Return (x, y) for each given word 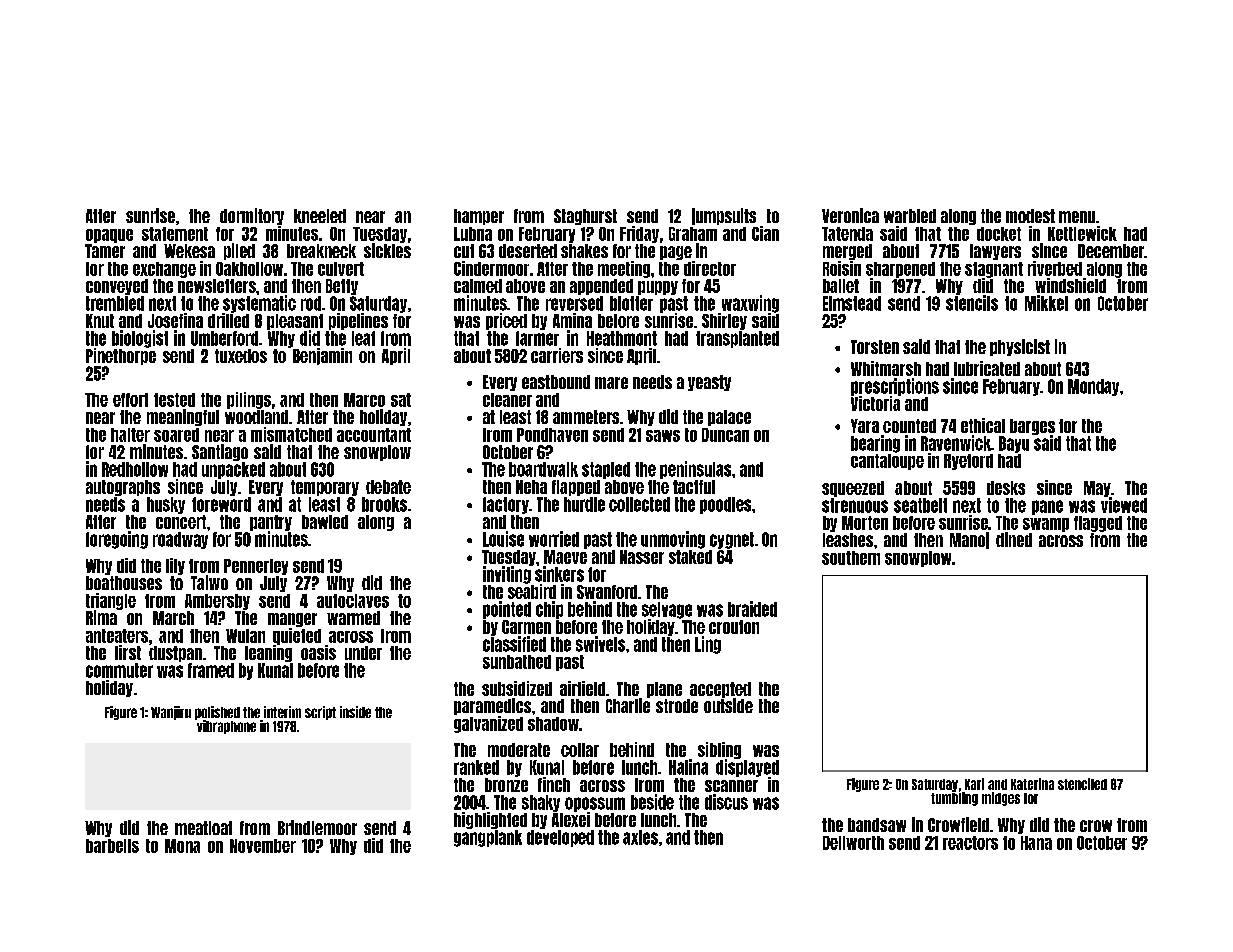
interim (282, 712)
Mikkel (1046, 303)
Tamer (105, 251)
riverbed (1055, 268)
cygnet (732, 540)
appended (601, 287)
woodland (256, 417)
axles (640, 837)
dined (1014, 539)
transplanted (737, 339)
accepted (720, 690)
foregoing (117, 540)
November (263, 846)
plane (664, 690)
